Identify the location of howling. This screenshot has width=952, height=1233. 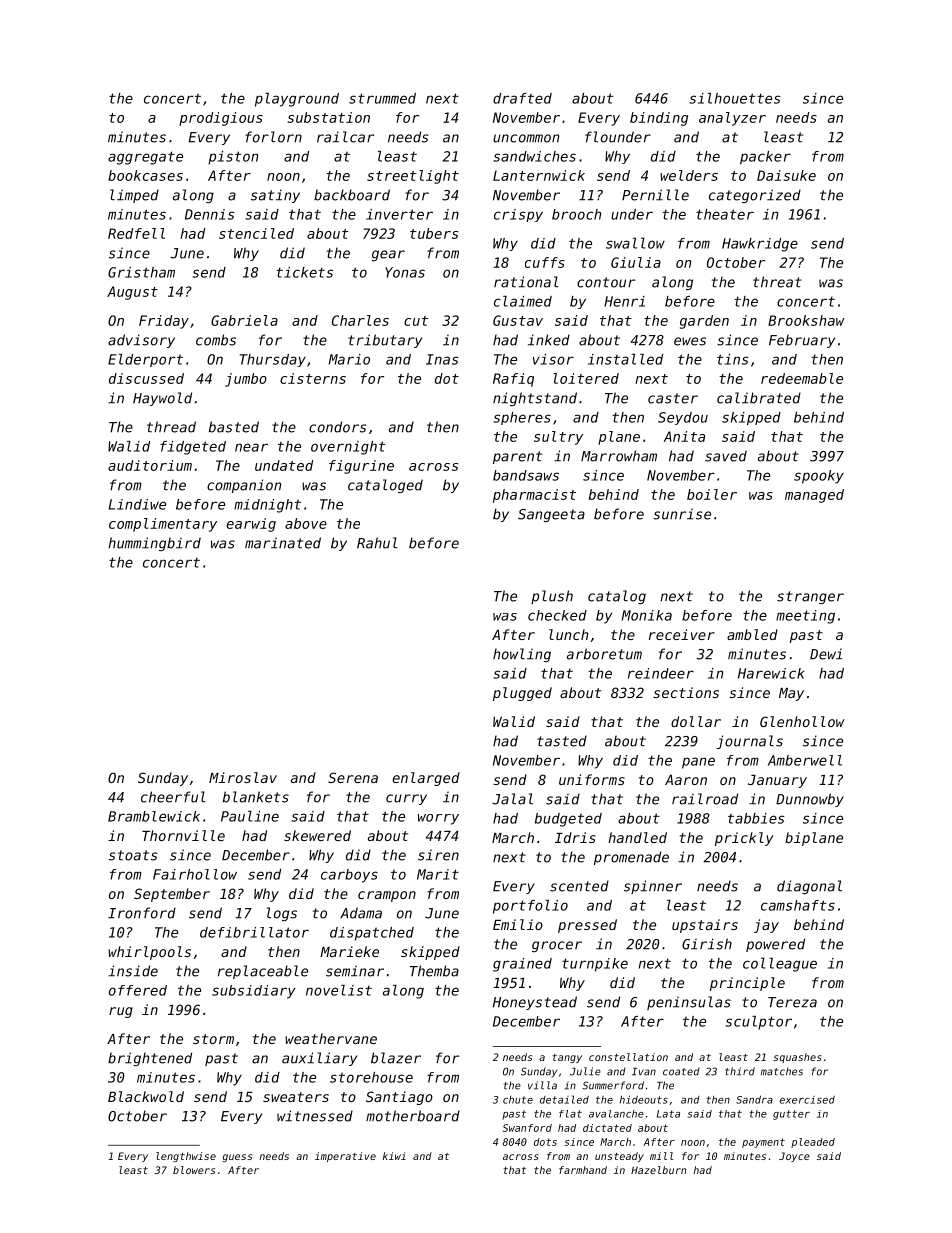
(522, 655).
